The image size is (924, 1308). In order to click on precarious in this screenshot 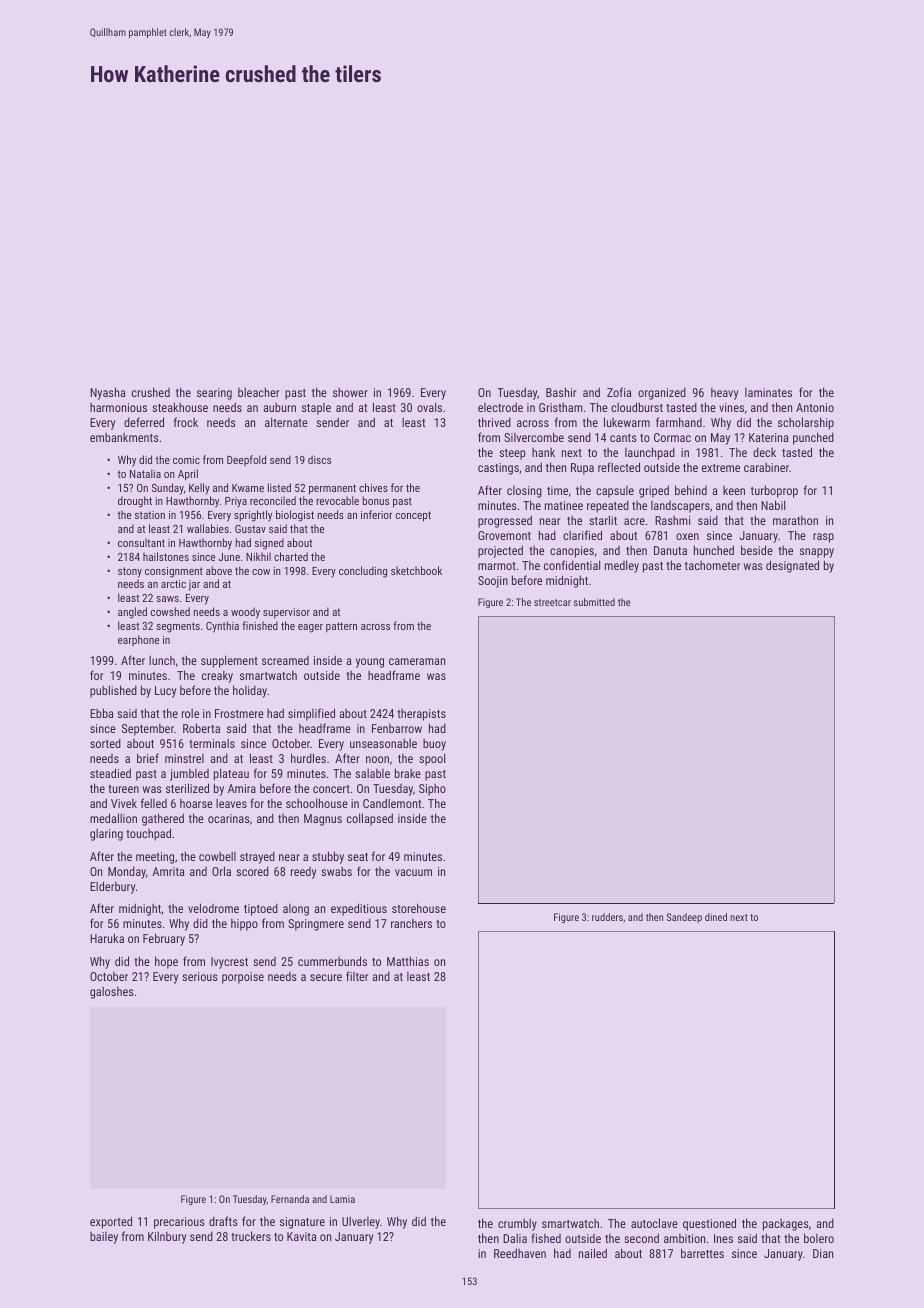, I will do `click(179, 1223)`.
